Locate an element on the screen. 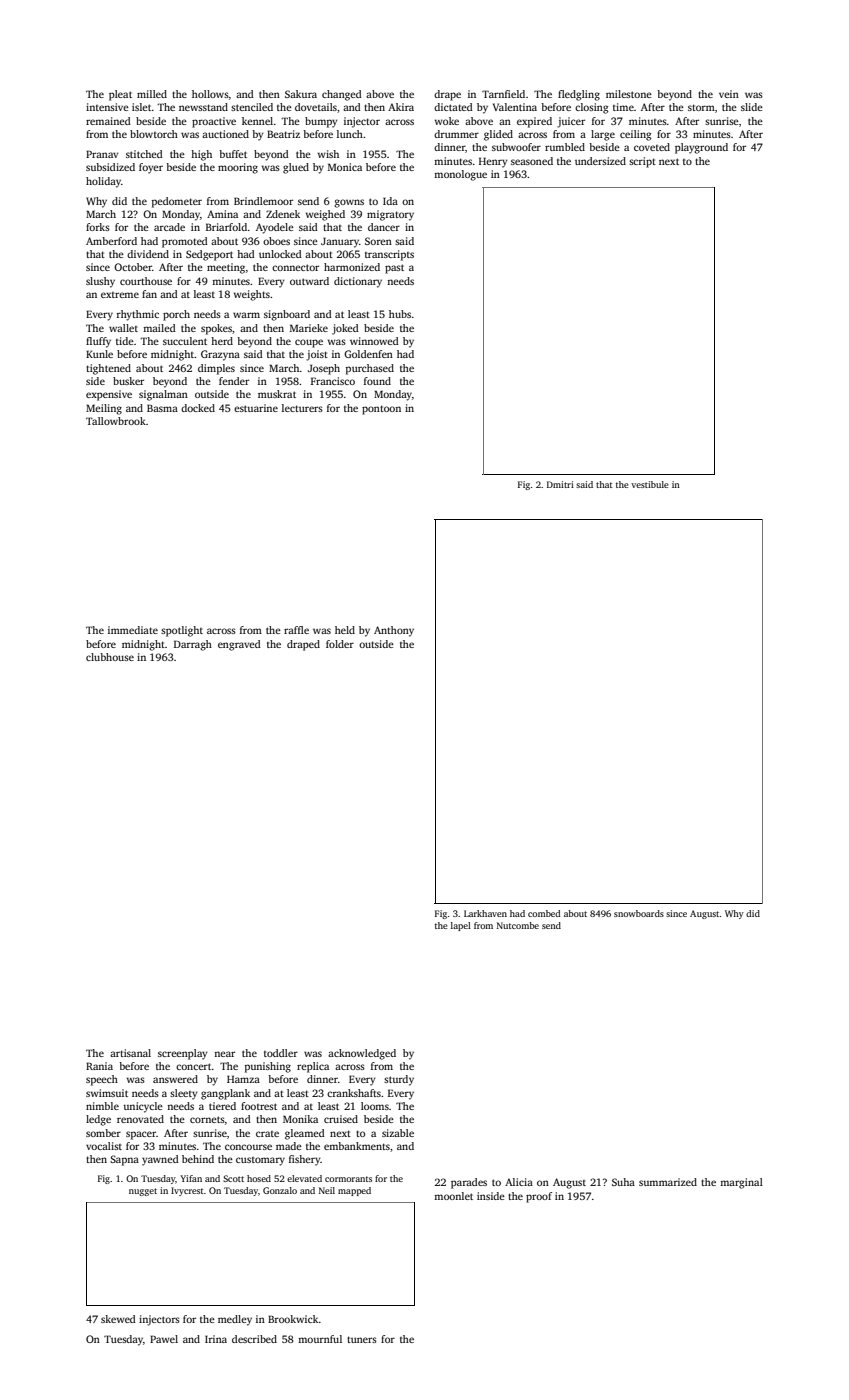 The height and width of the screenshot is (1400, 849). vestibule is located at coordinates (650, 484).
